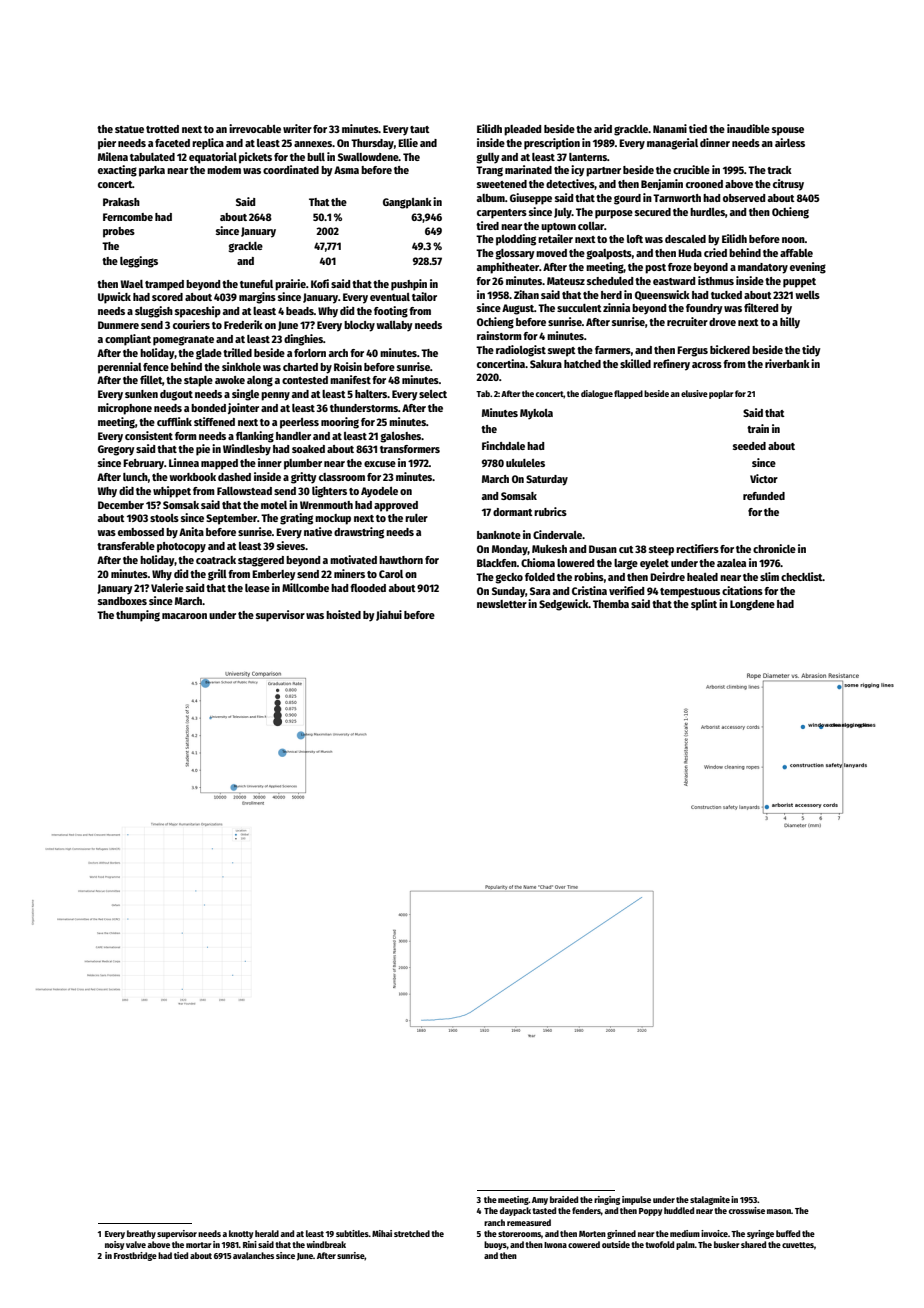  Describe the element at coordinates (255, 128) in the page. I see `irrevocable` at that location.
